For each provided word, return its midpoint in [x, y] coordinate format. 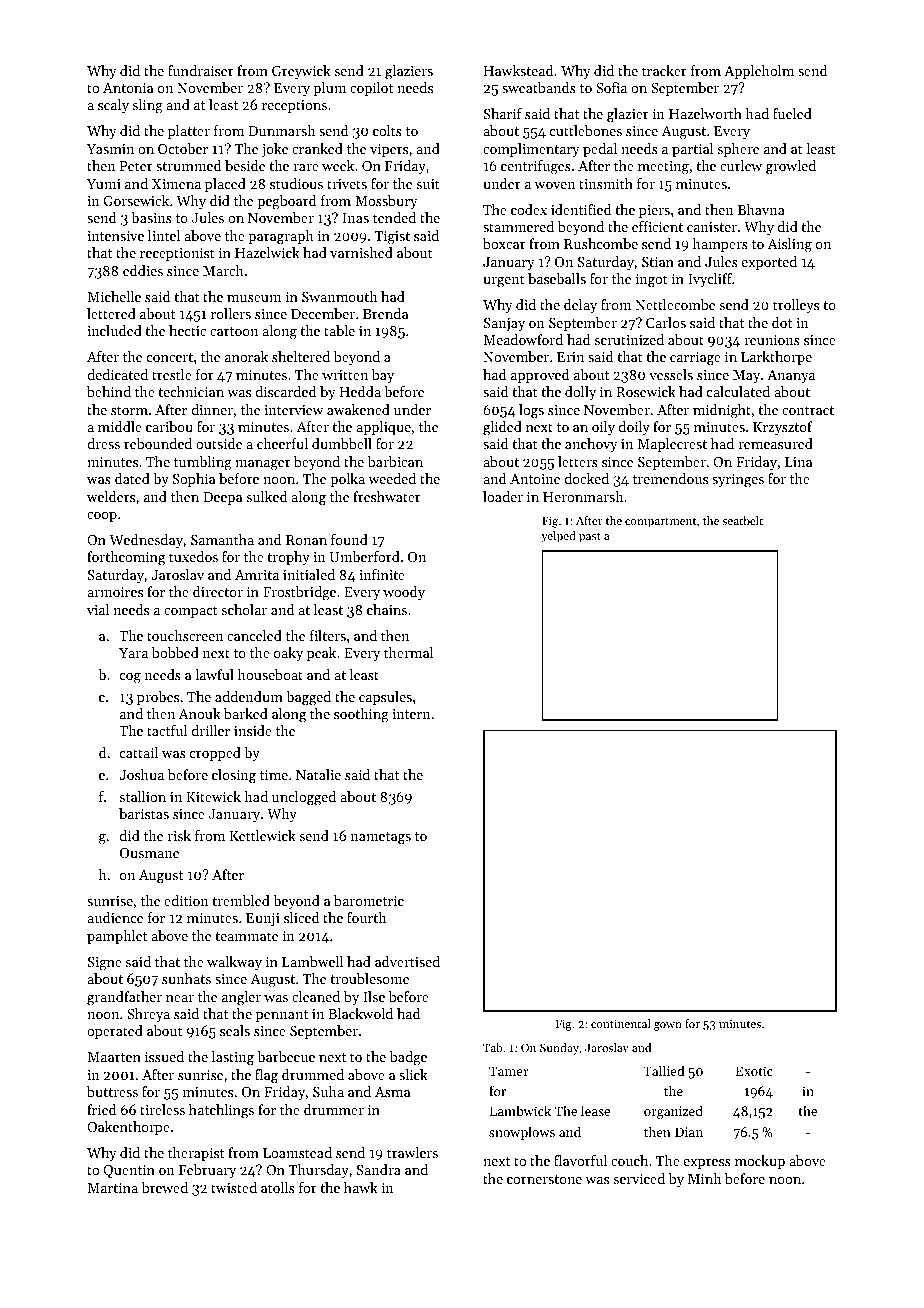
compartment [660, 523]
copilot [371, 89]
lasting [232, 1058]
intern [411, 714]
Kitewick [213, 796]
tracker [664, 70]
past [590, 538]
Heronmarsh [583, 496]
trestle [172, 374]
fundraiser [201, 70]
